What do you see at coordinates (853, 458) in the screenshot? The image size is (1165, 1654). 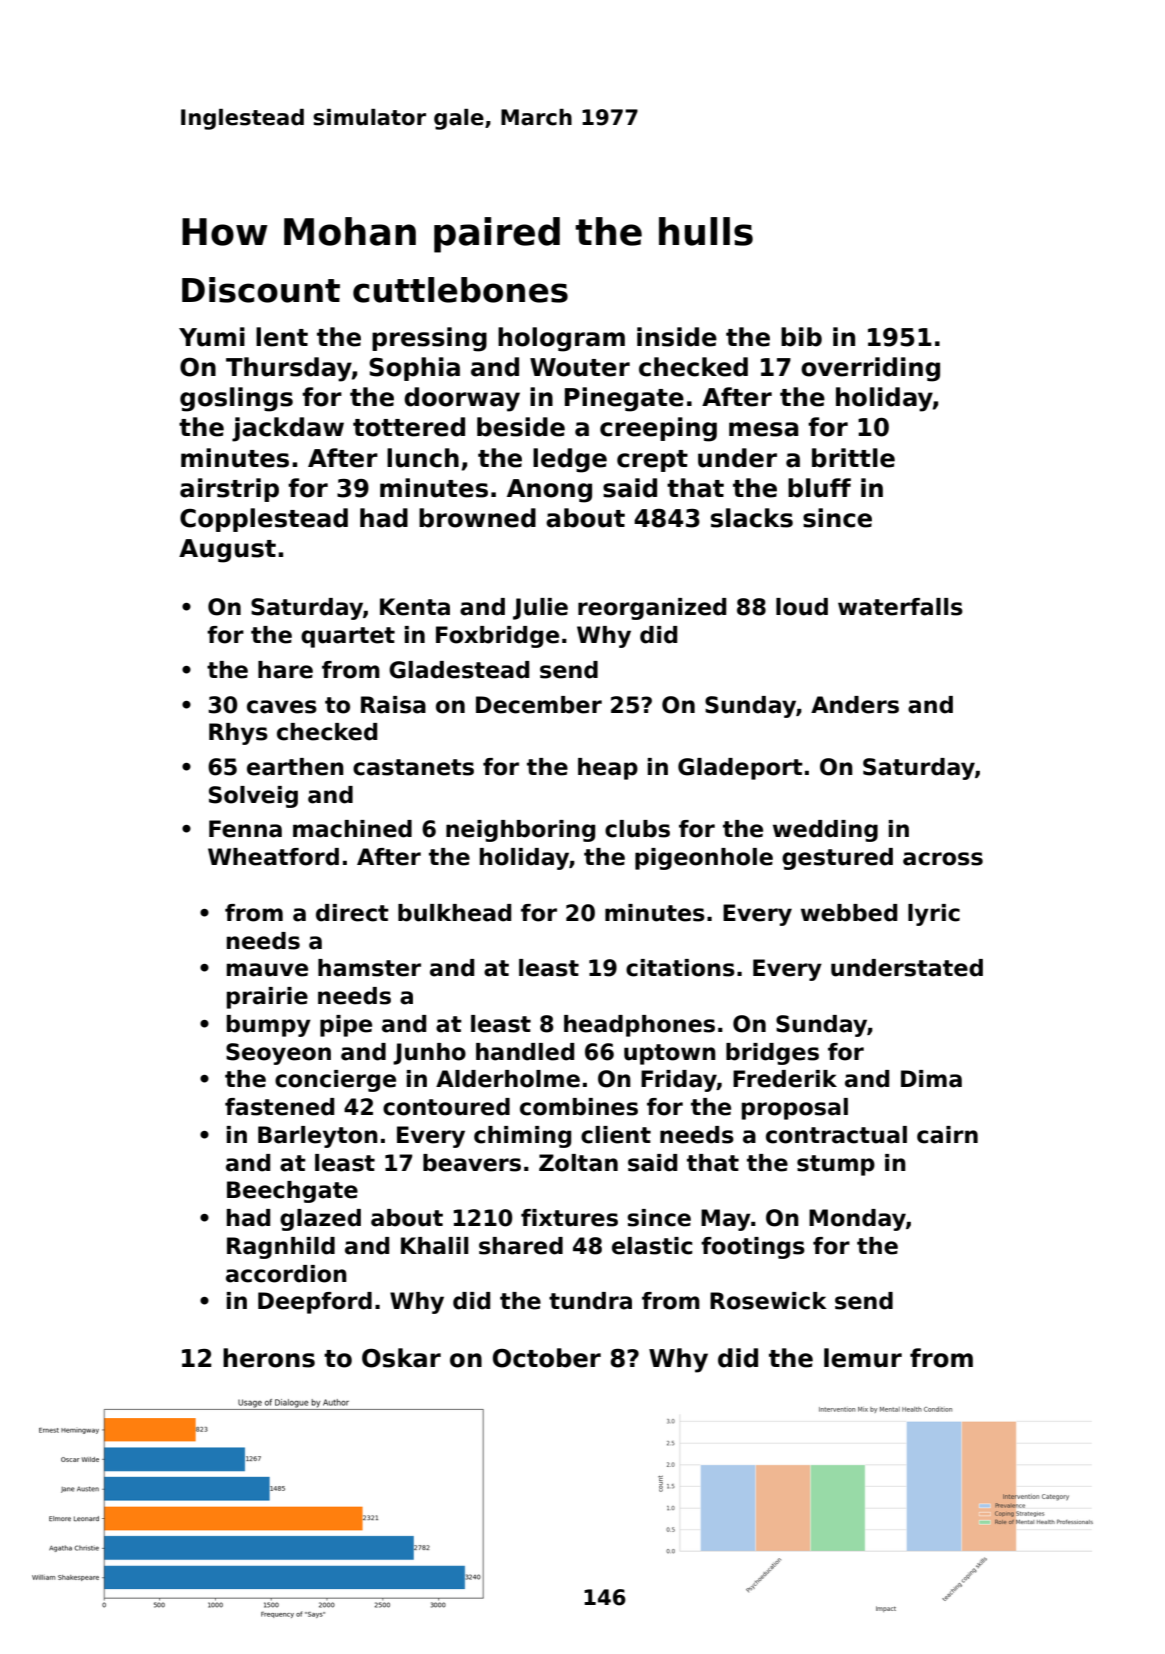 I see `brittle` at bounding box center [853, 458].
